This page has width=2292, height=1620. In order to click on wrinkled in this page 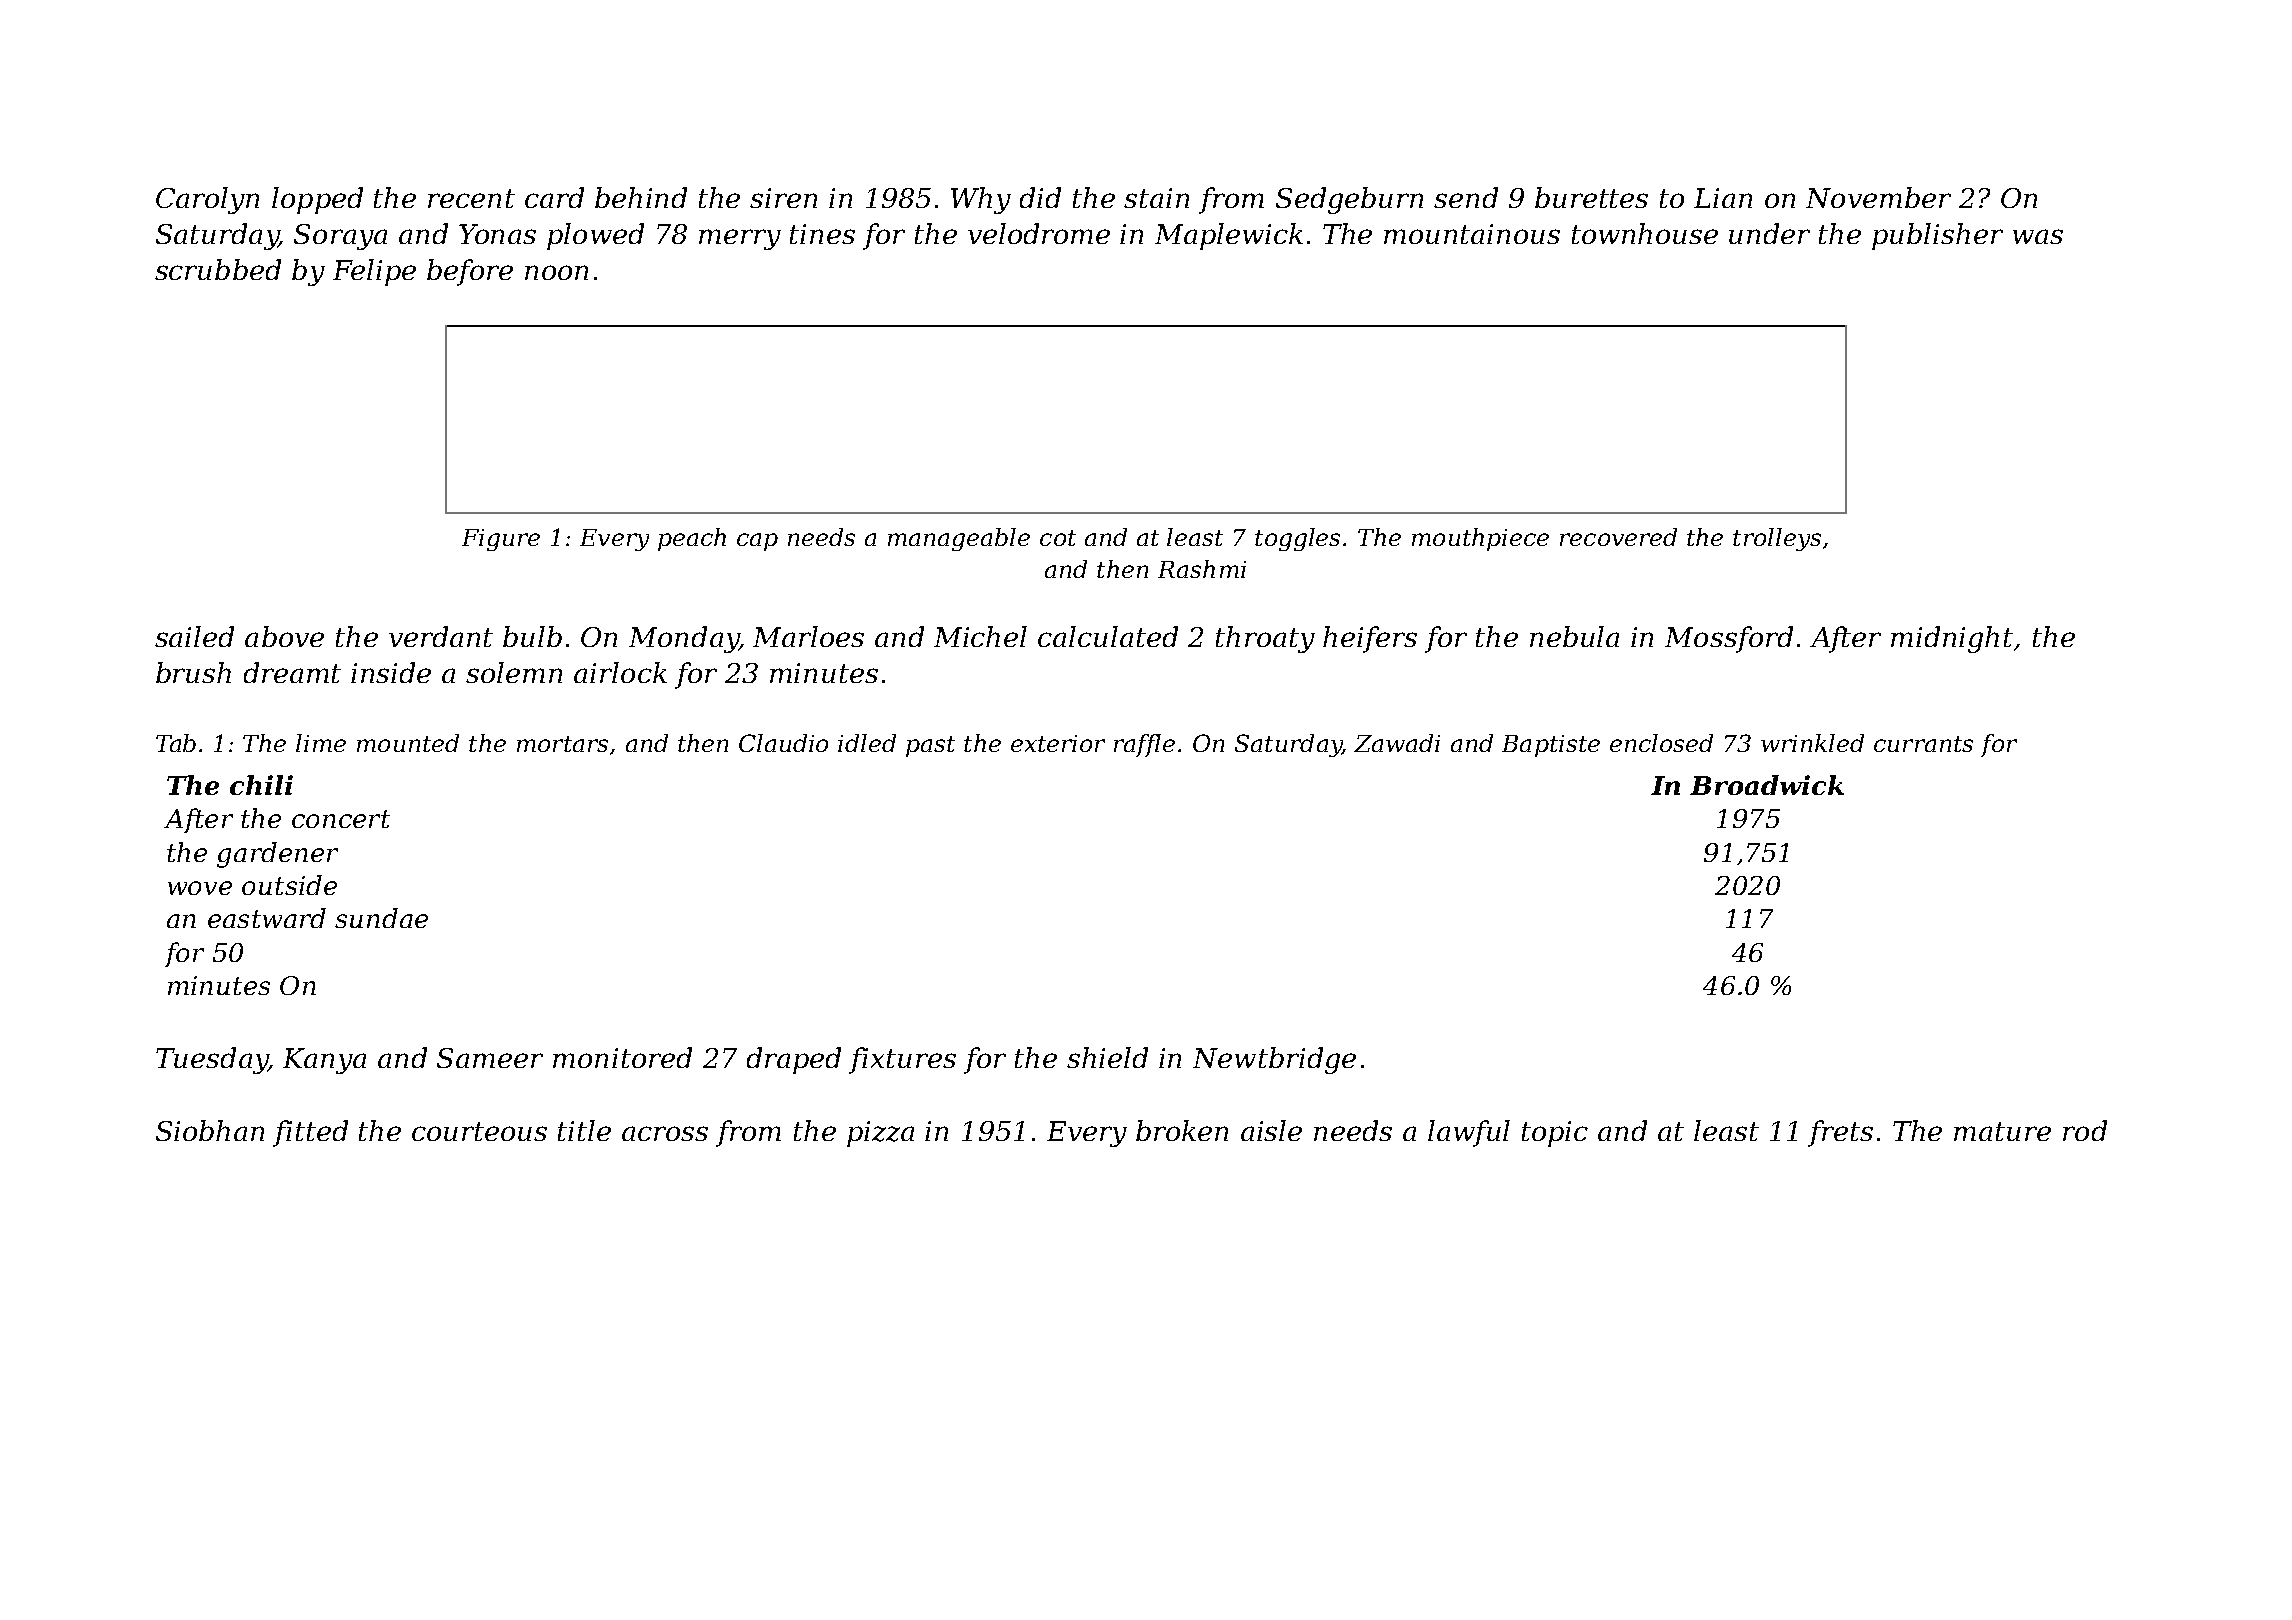, I will do `click(1812, 743)`.
